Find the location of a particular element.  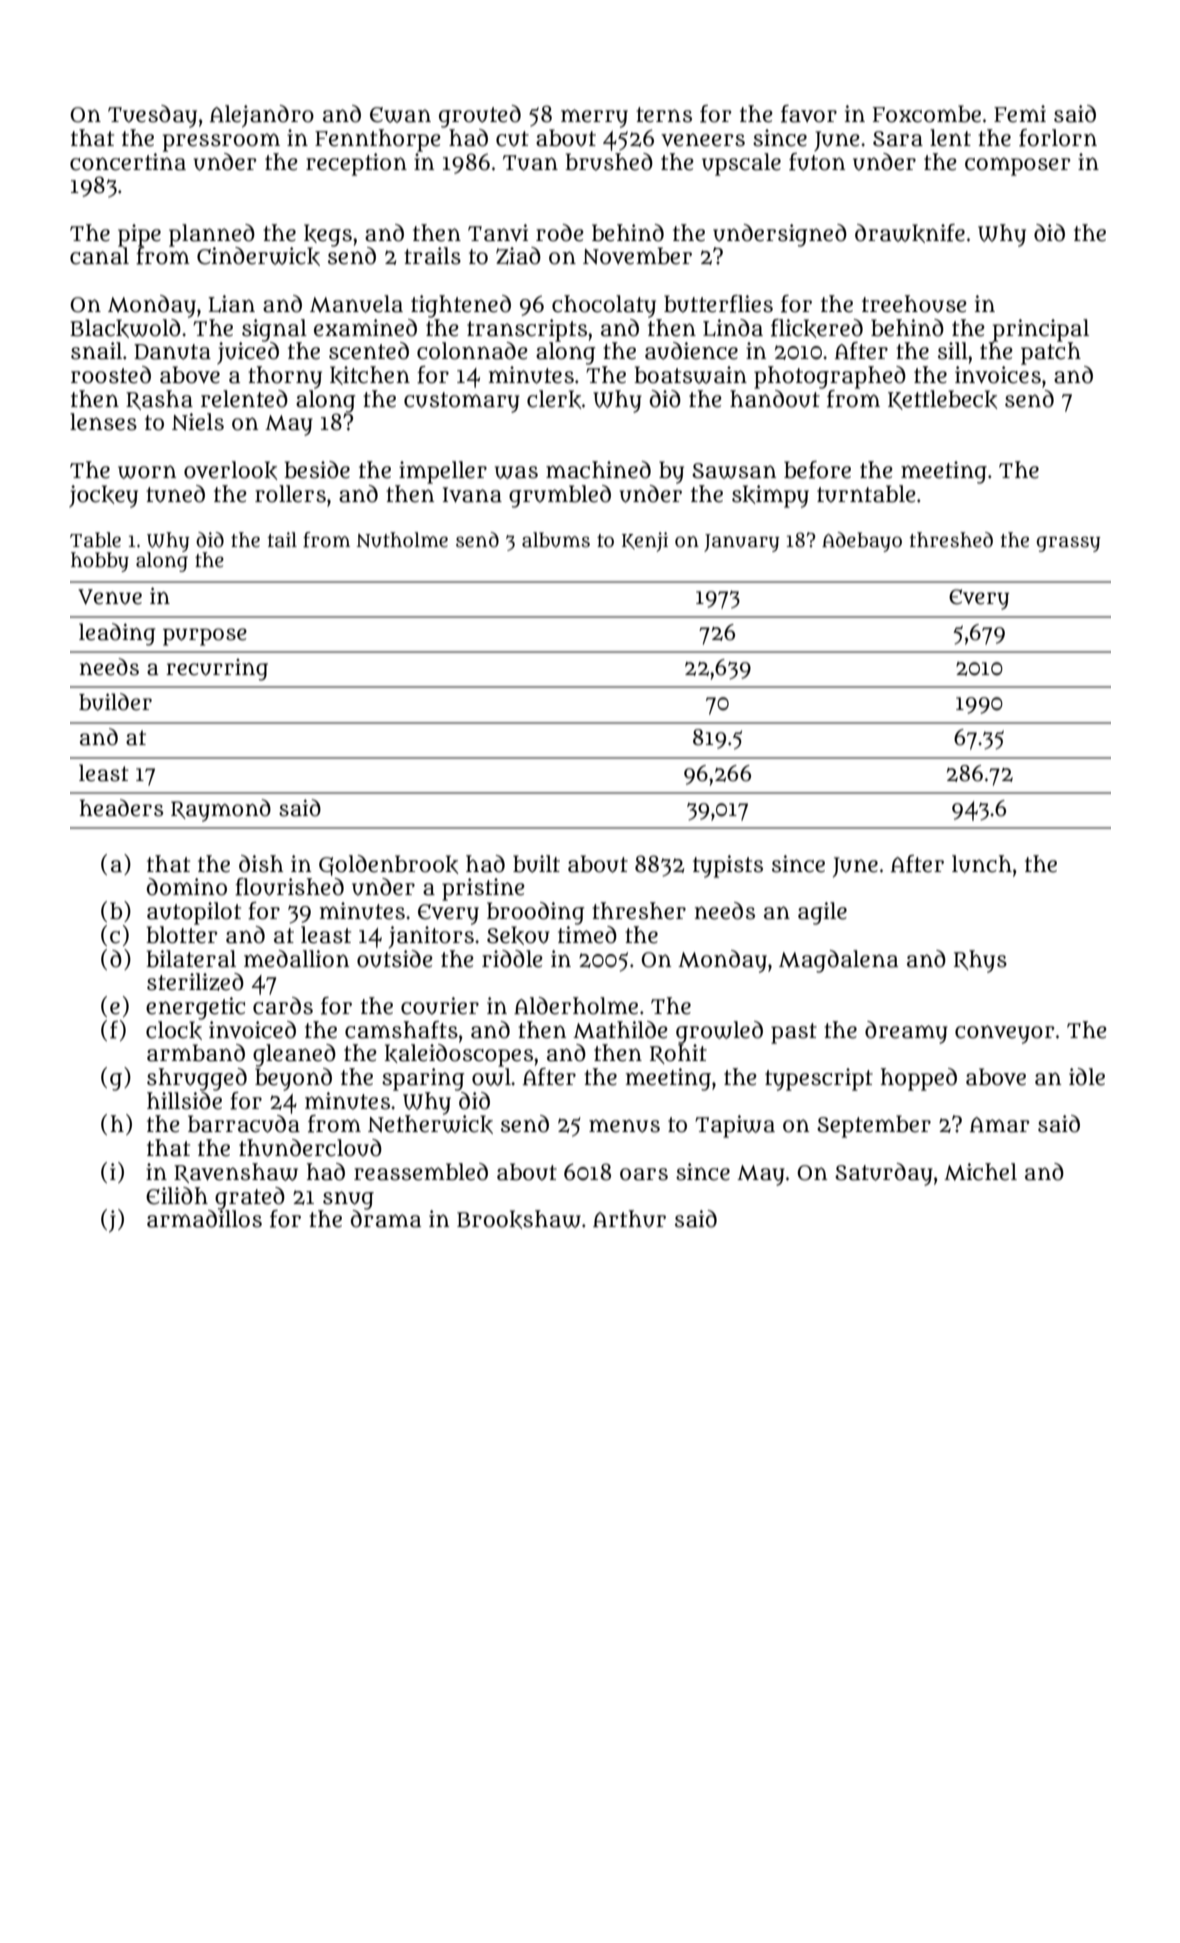

courier is located at coordinates (440, 1006).
